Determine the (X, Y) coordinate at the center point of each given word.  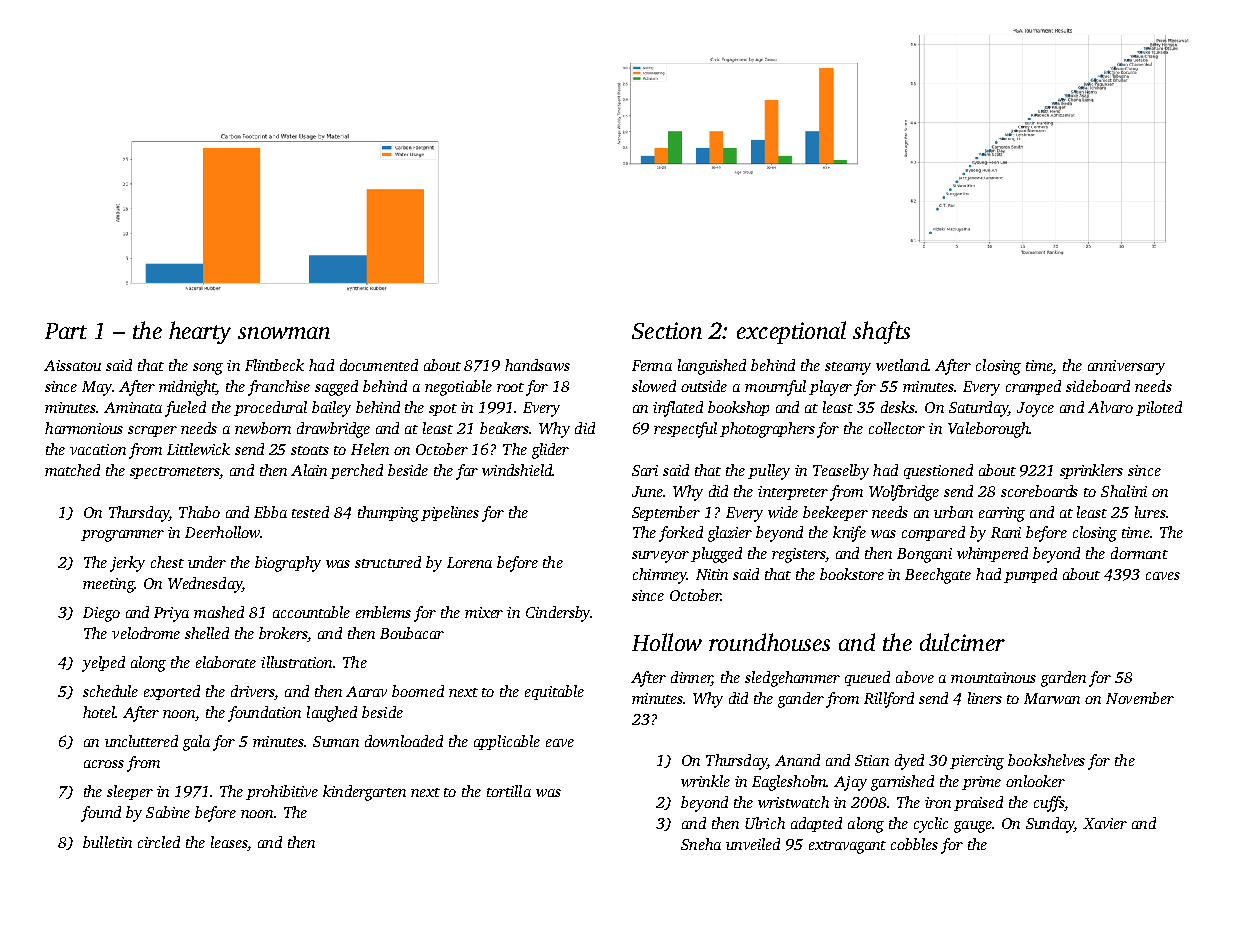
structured (388, 562)
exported (172, 692)
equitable (554, 692)
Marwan (1052, 698)
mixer (484, 612)
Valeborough (989, 430)
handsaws (537, 365)
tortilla (509, 791)
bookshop (738, 408)
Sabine (168, 812)
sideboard (1098, 386)
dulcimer (962, 642)
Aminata (133, 407)
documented (379, 365)
